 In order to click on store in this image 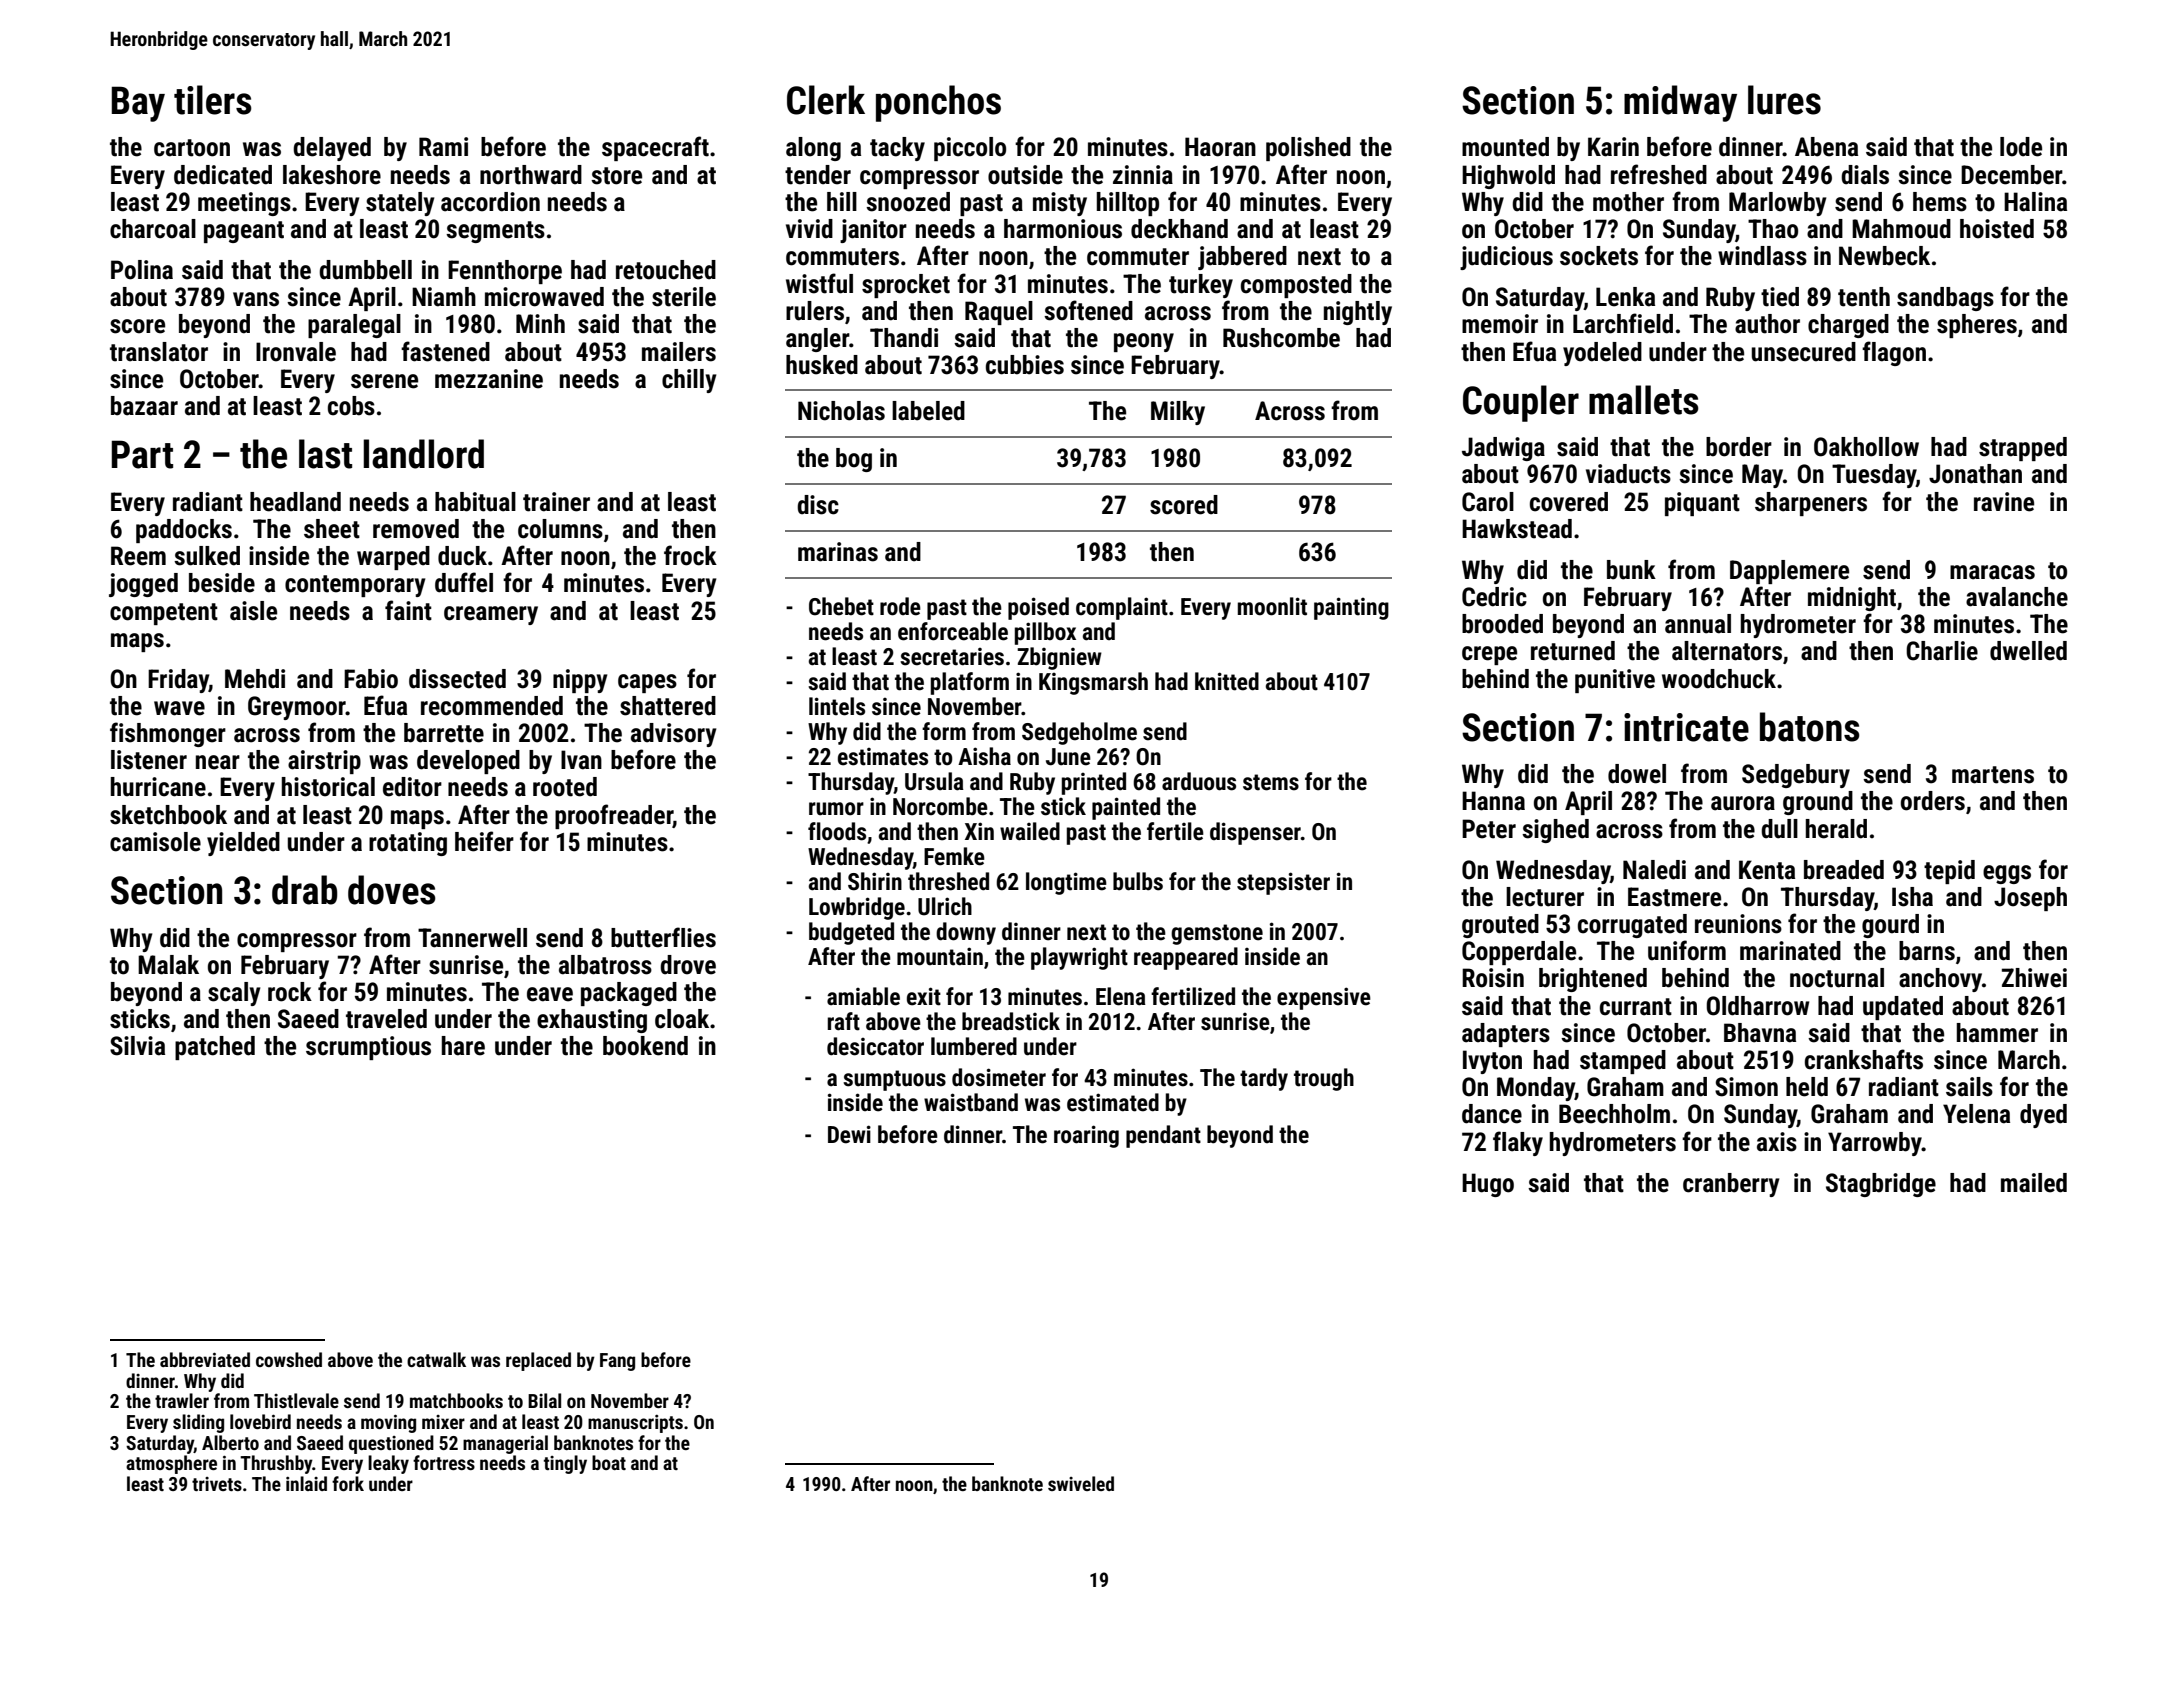, I will do `click(616, 176)`.
